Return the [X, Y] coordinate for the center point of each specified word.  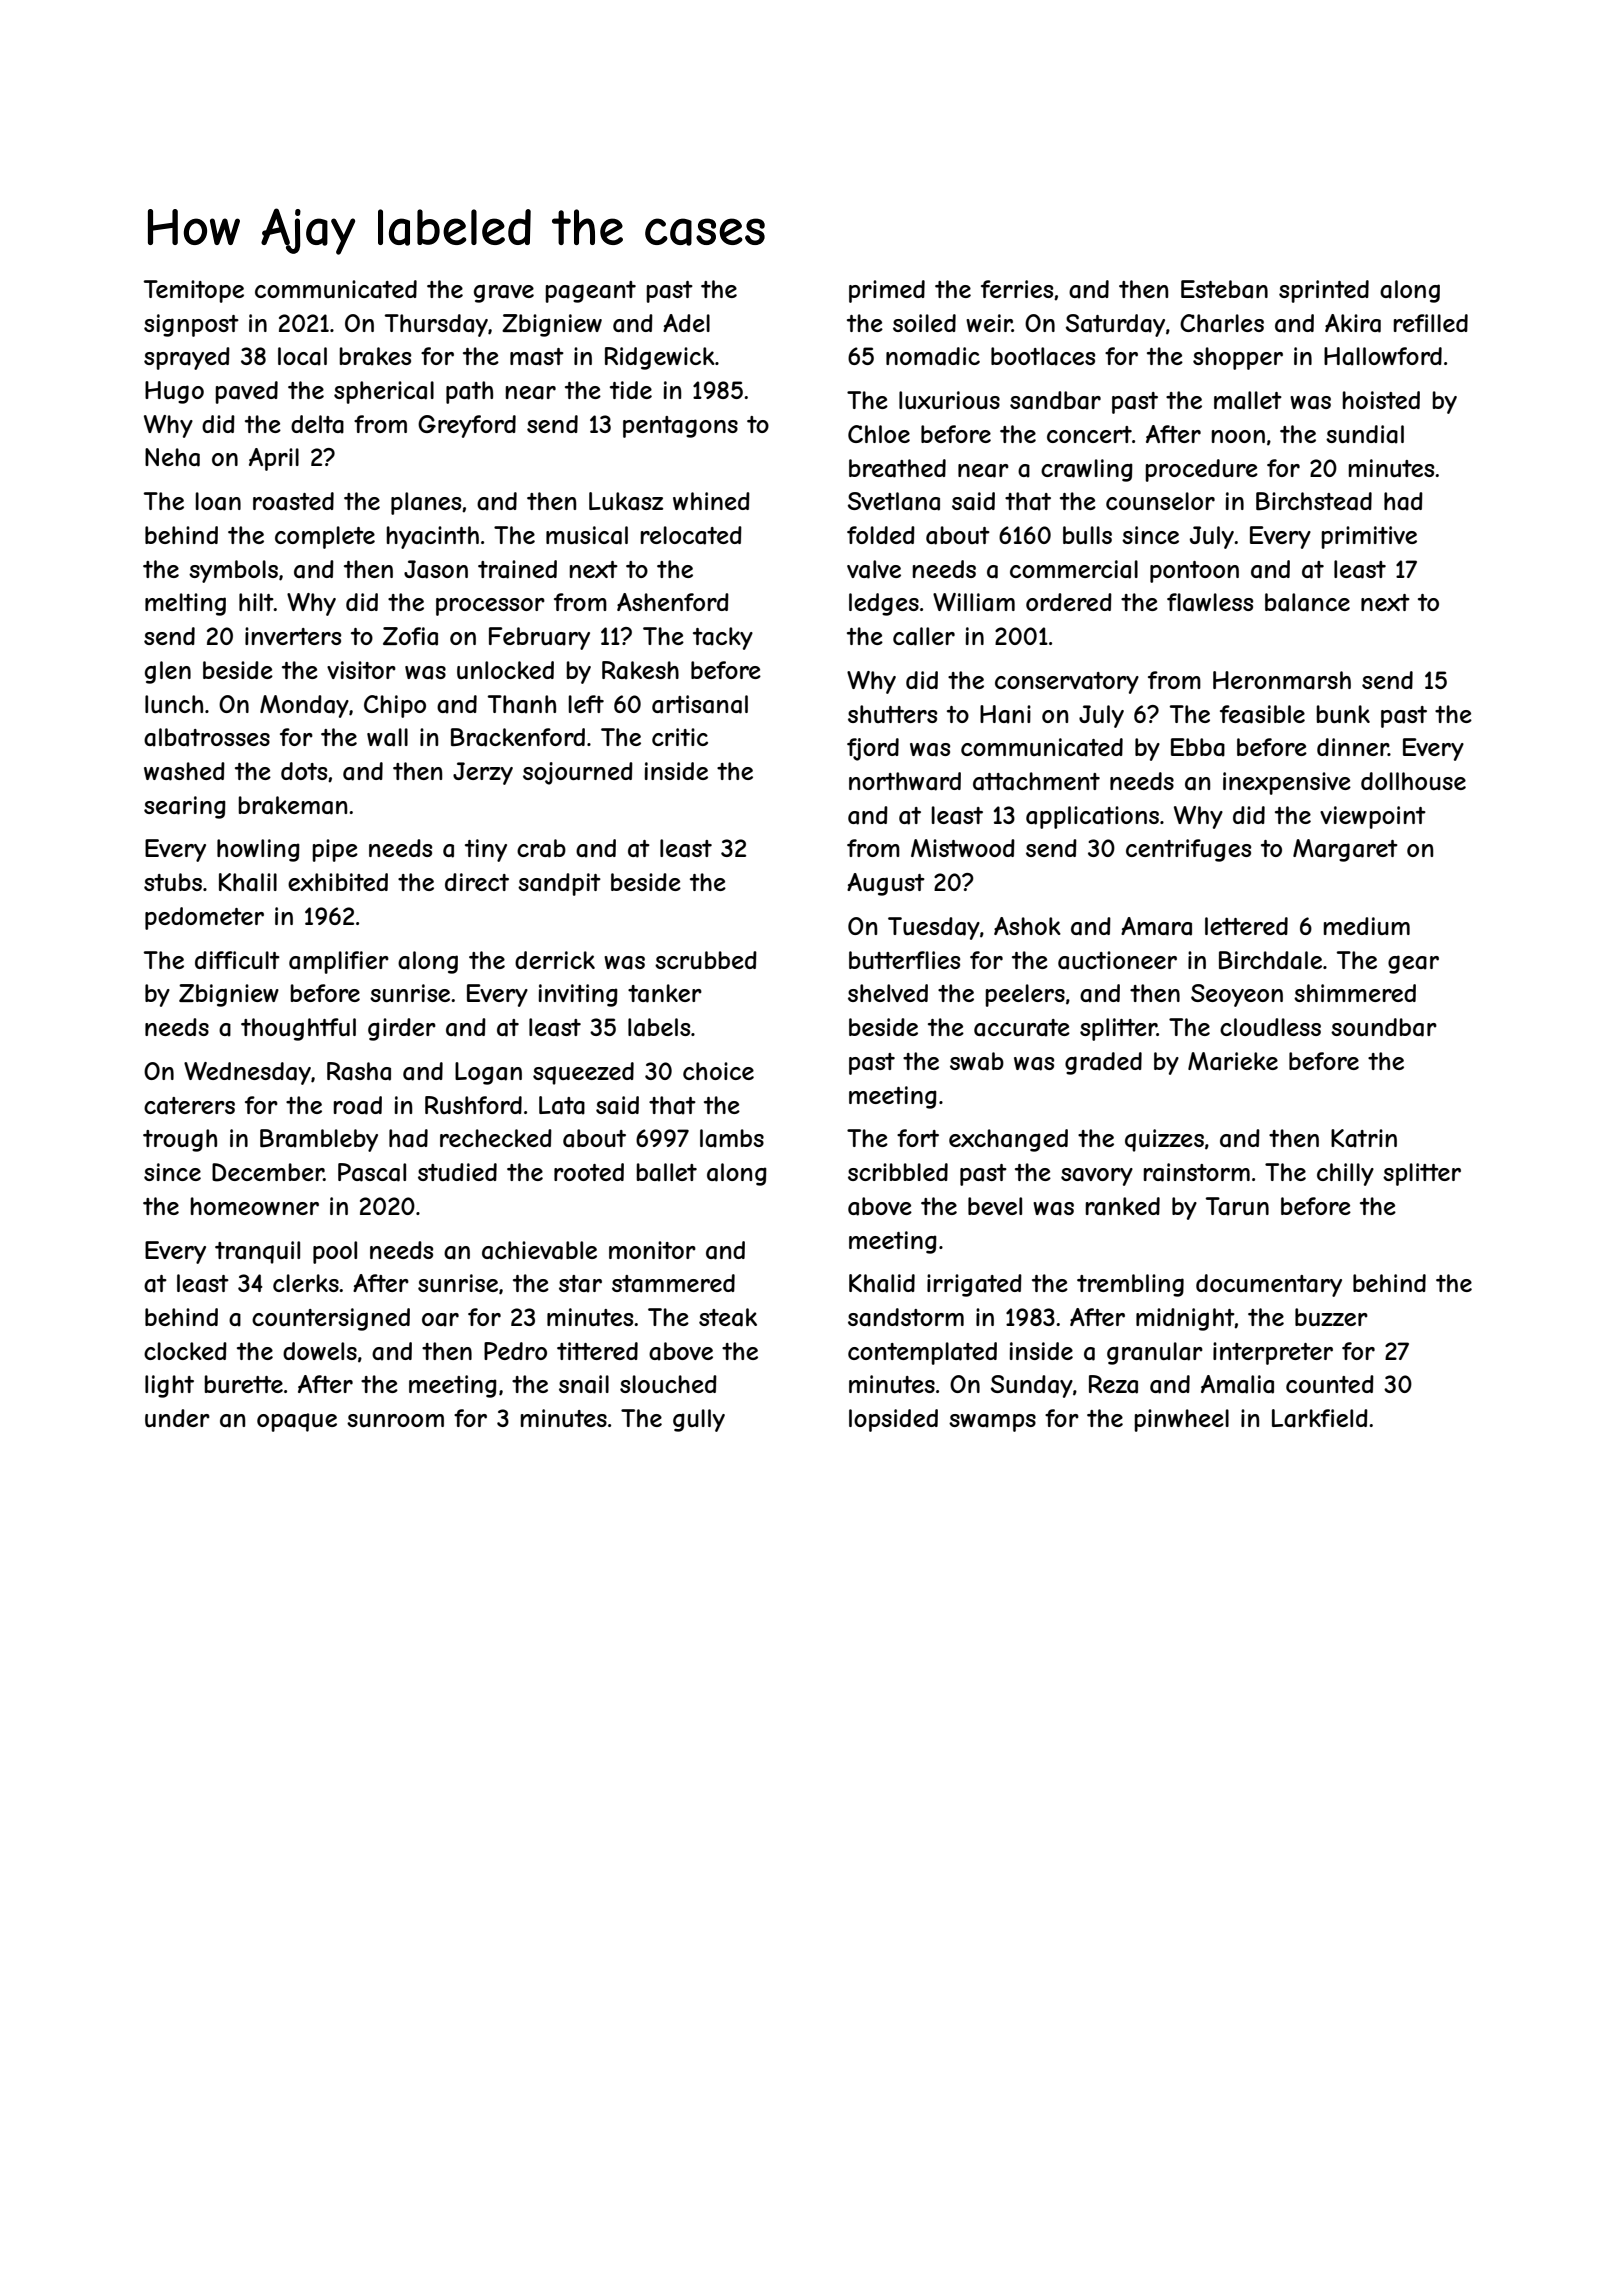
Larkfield [1320, 1418]
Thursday [436, 325]
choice [718, 1071]
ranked [1123, 1206]
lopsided [893, 1420]
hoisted [1381, 400]
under [177, 1418]
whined [711, 501]
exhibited [338, 882]
